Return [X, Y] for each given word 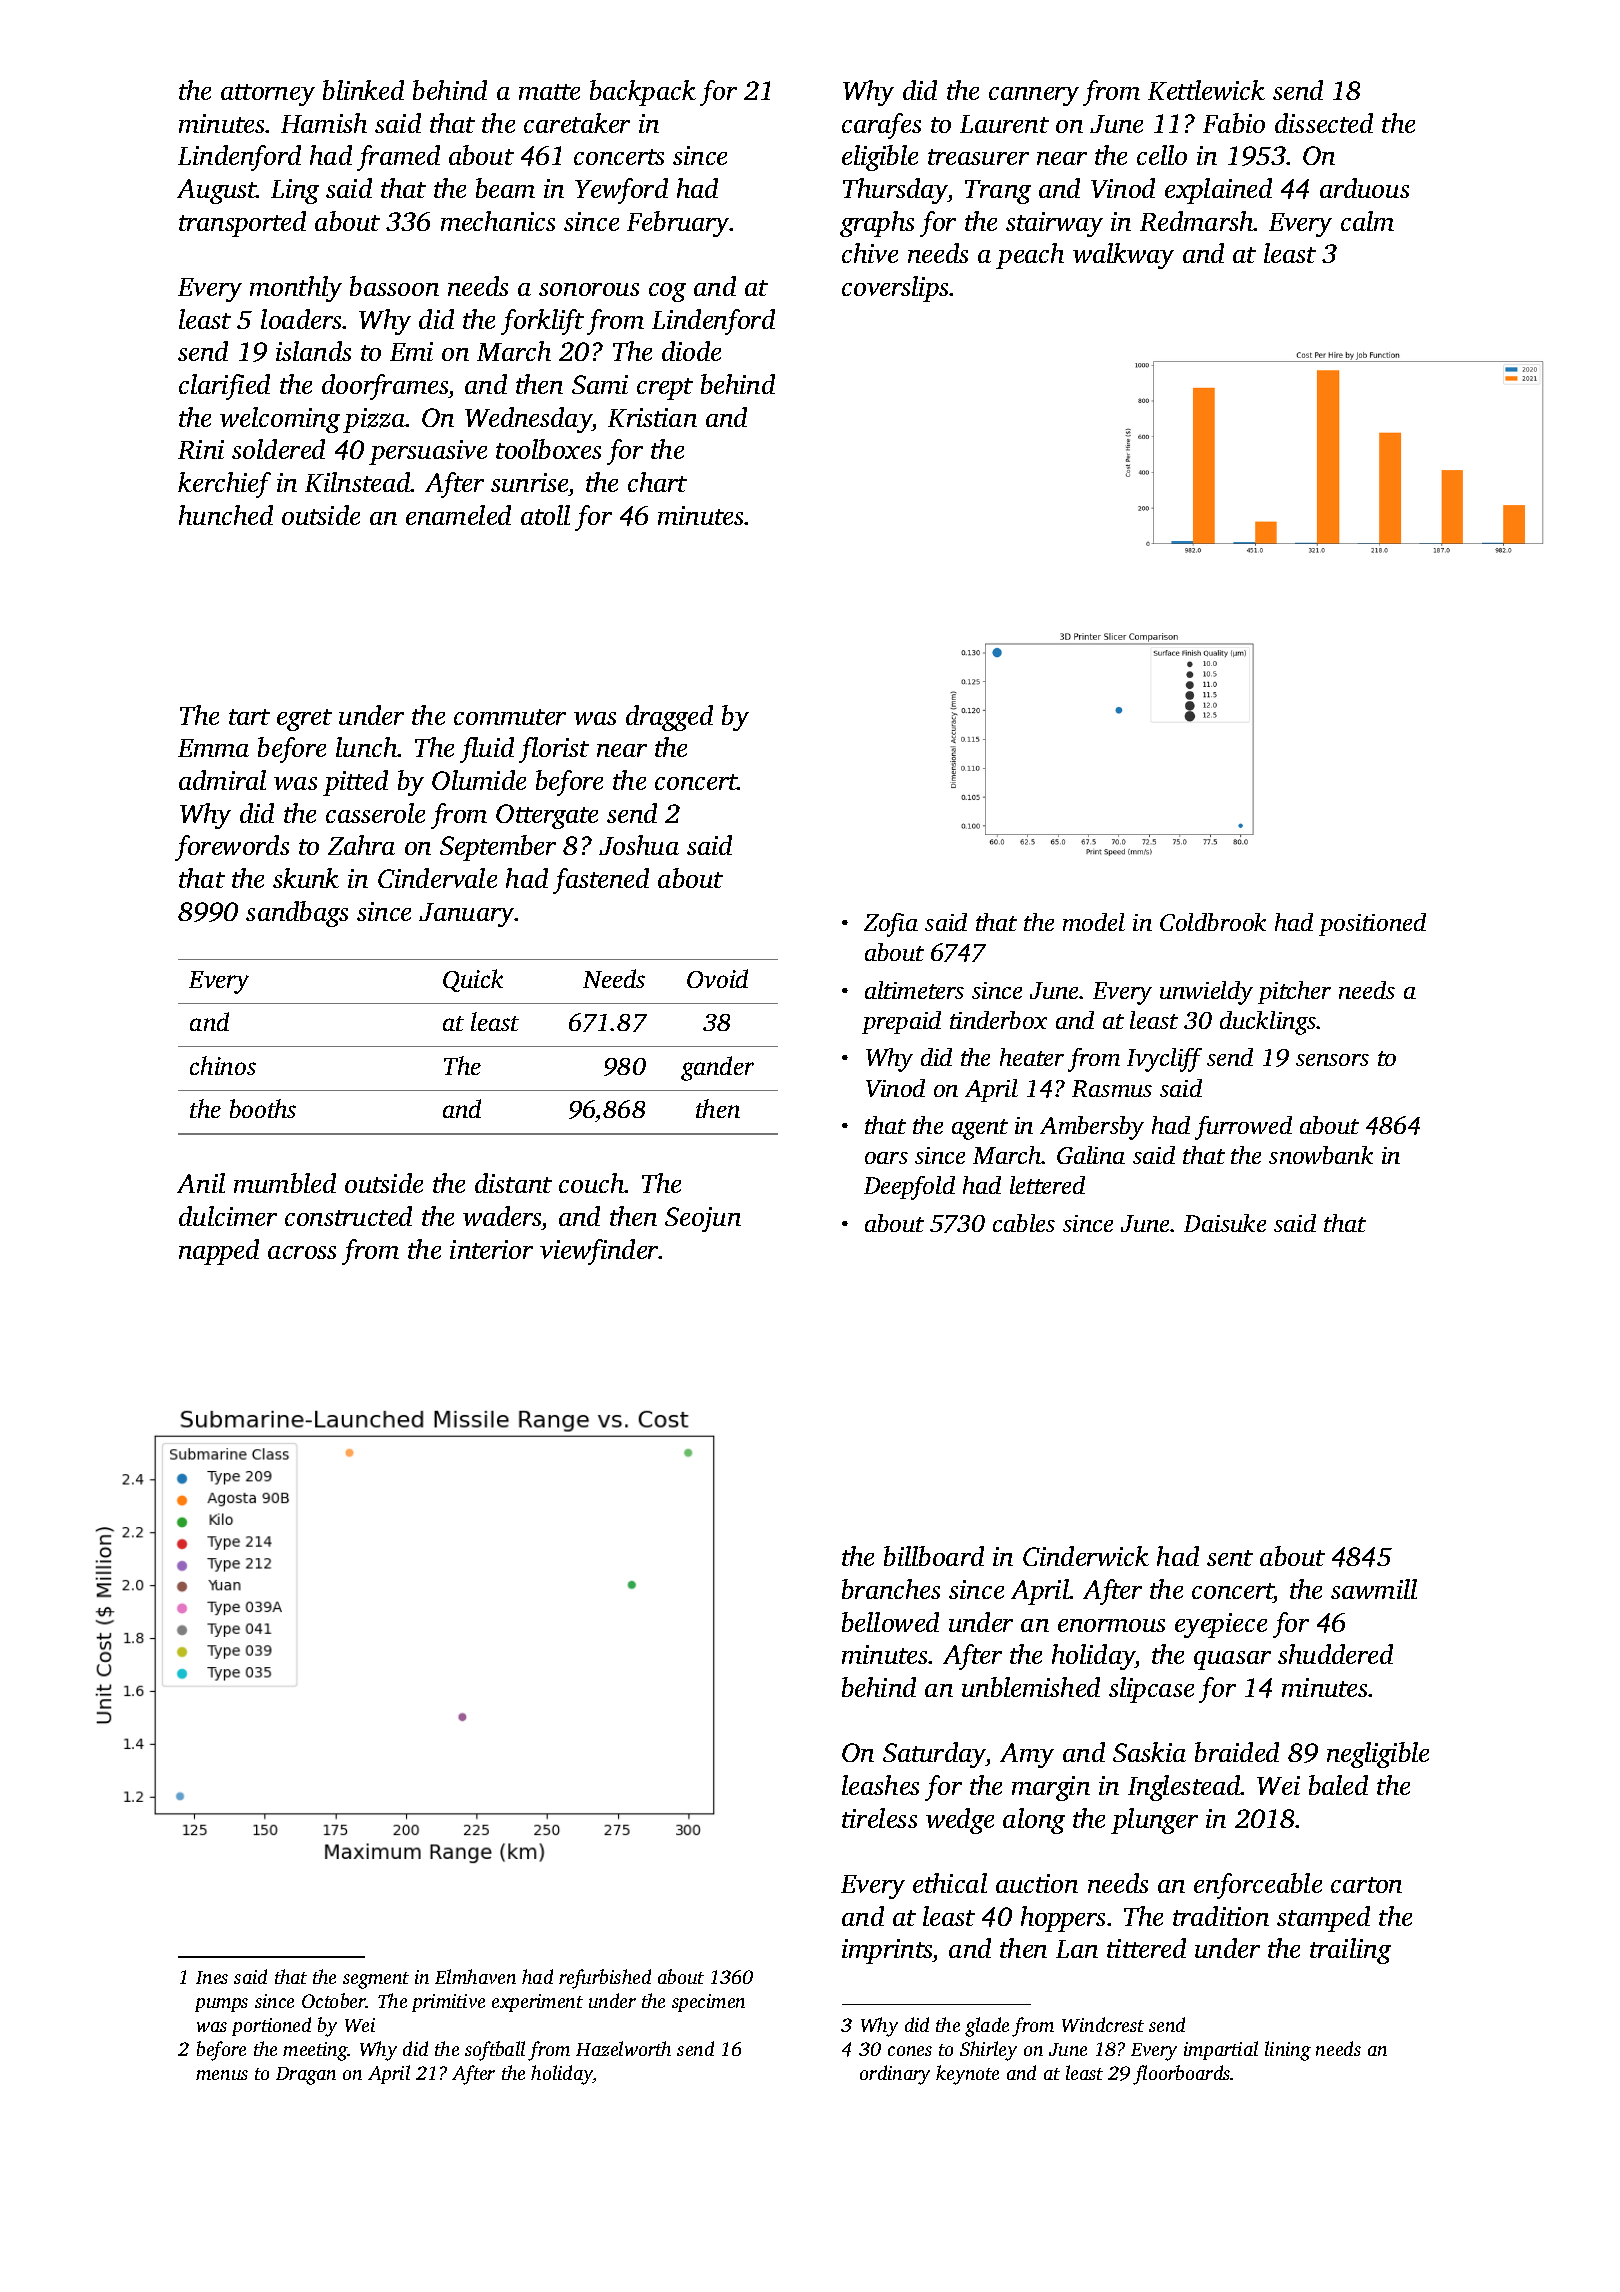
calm [1367, 221]
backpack [643, 93]
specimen [708, 2003]
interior [491, 1249]
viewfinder [599, 1252]
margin [1051, 1788]
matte [549, 92]
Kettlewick [1206, 90]
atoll [545, 515]
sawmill [1374, 1589]
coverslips [896, 289]
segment [376, 1980]
